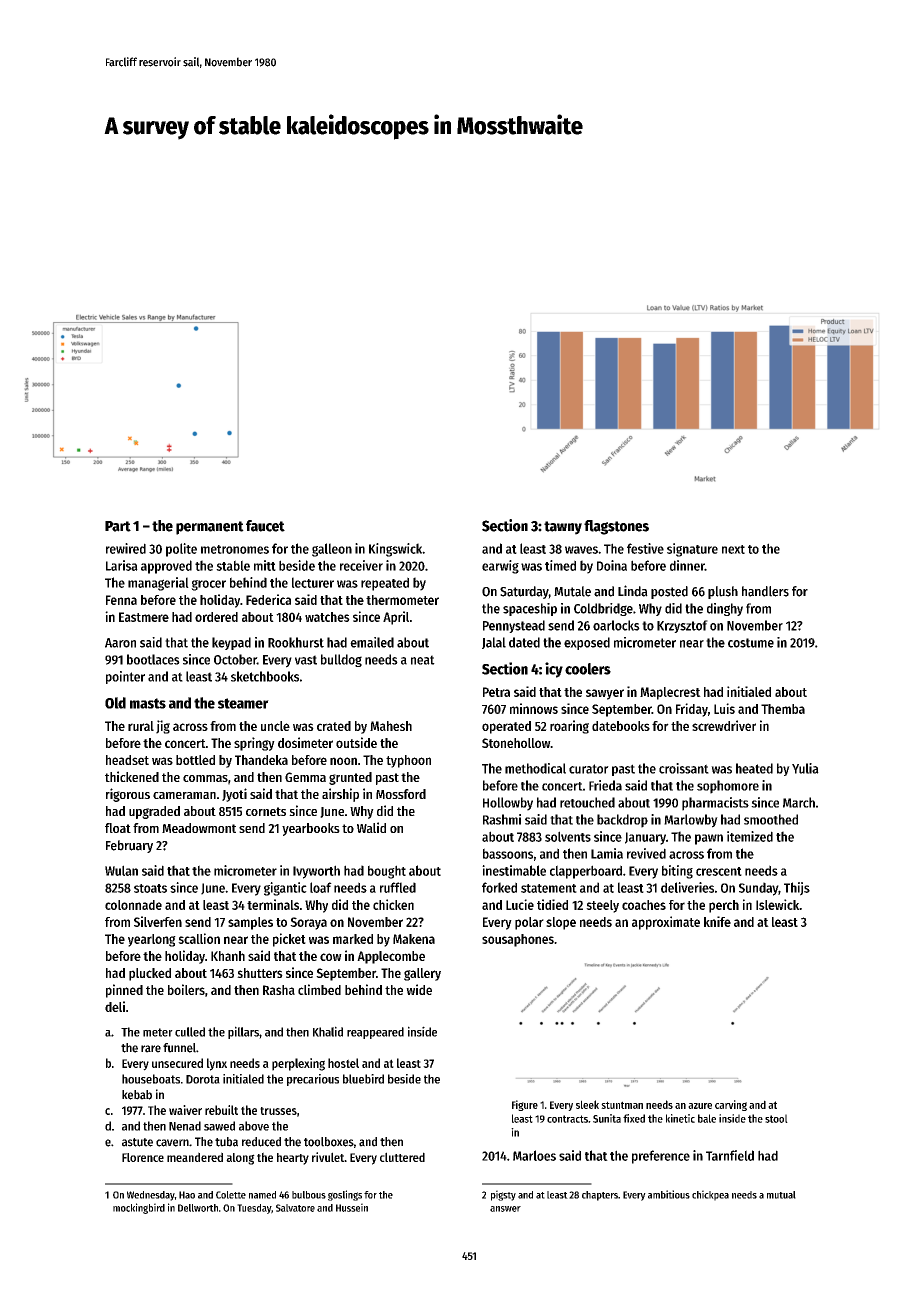  Describe the element at coordinates (150, 888) in the page. I see `stoats` at that location.
